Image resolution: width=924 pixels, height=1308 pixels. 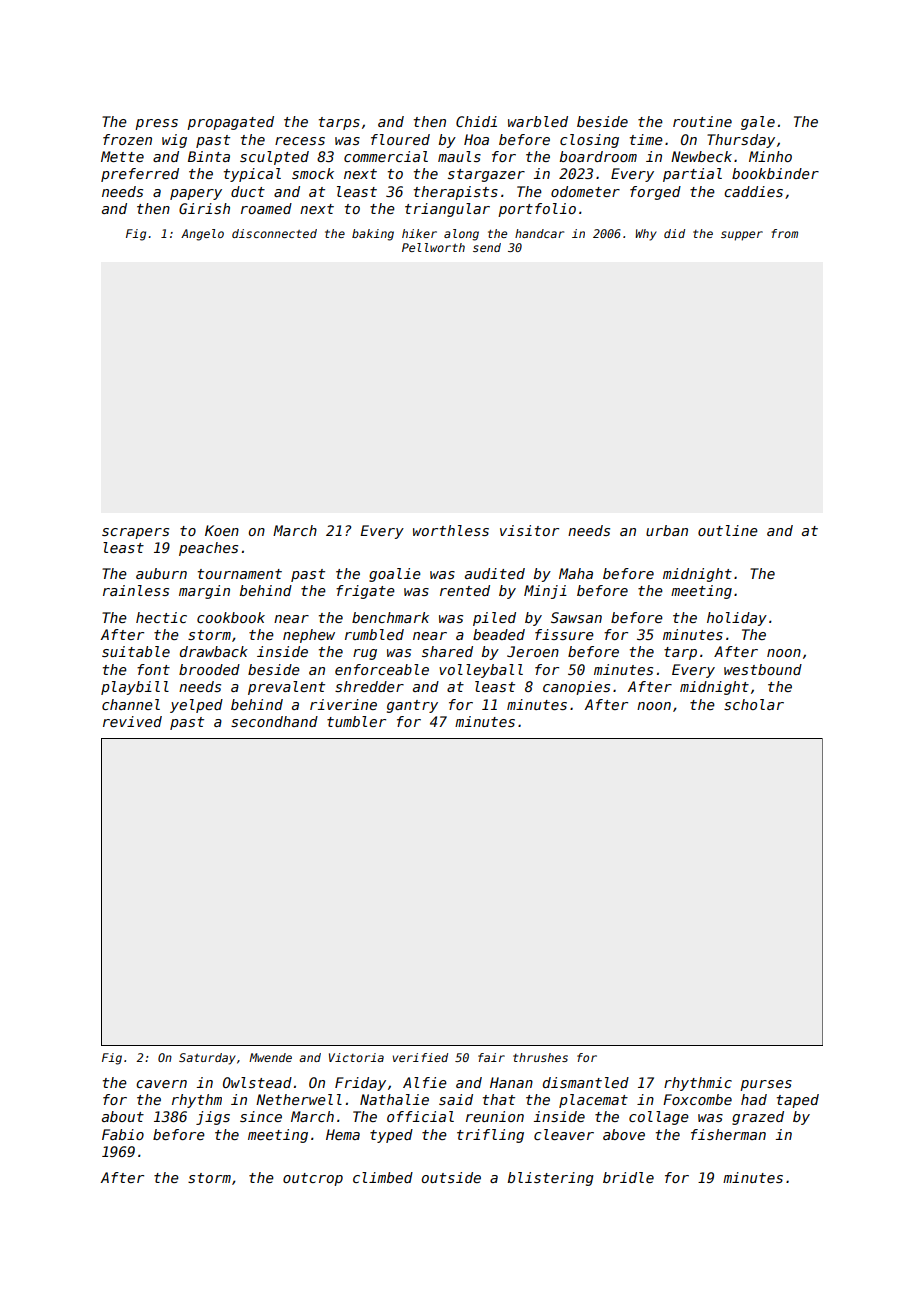 What do you see at coordinates (174, 141) in the screenshot?
I see `wig` at bounding box center [174, 141].
